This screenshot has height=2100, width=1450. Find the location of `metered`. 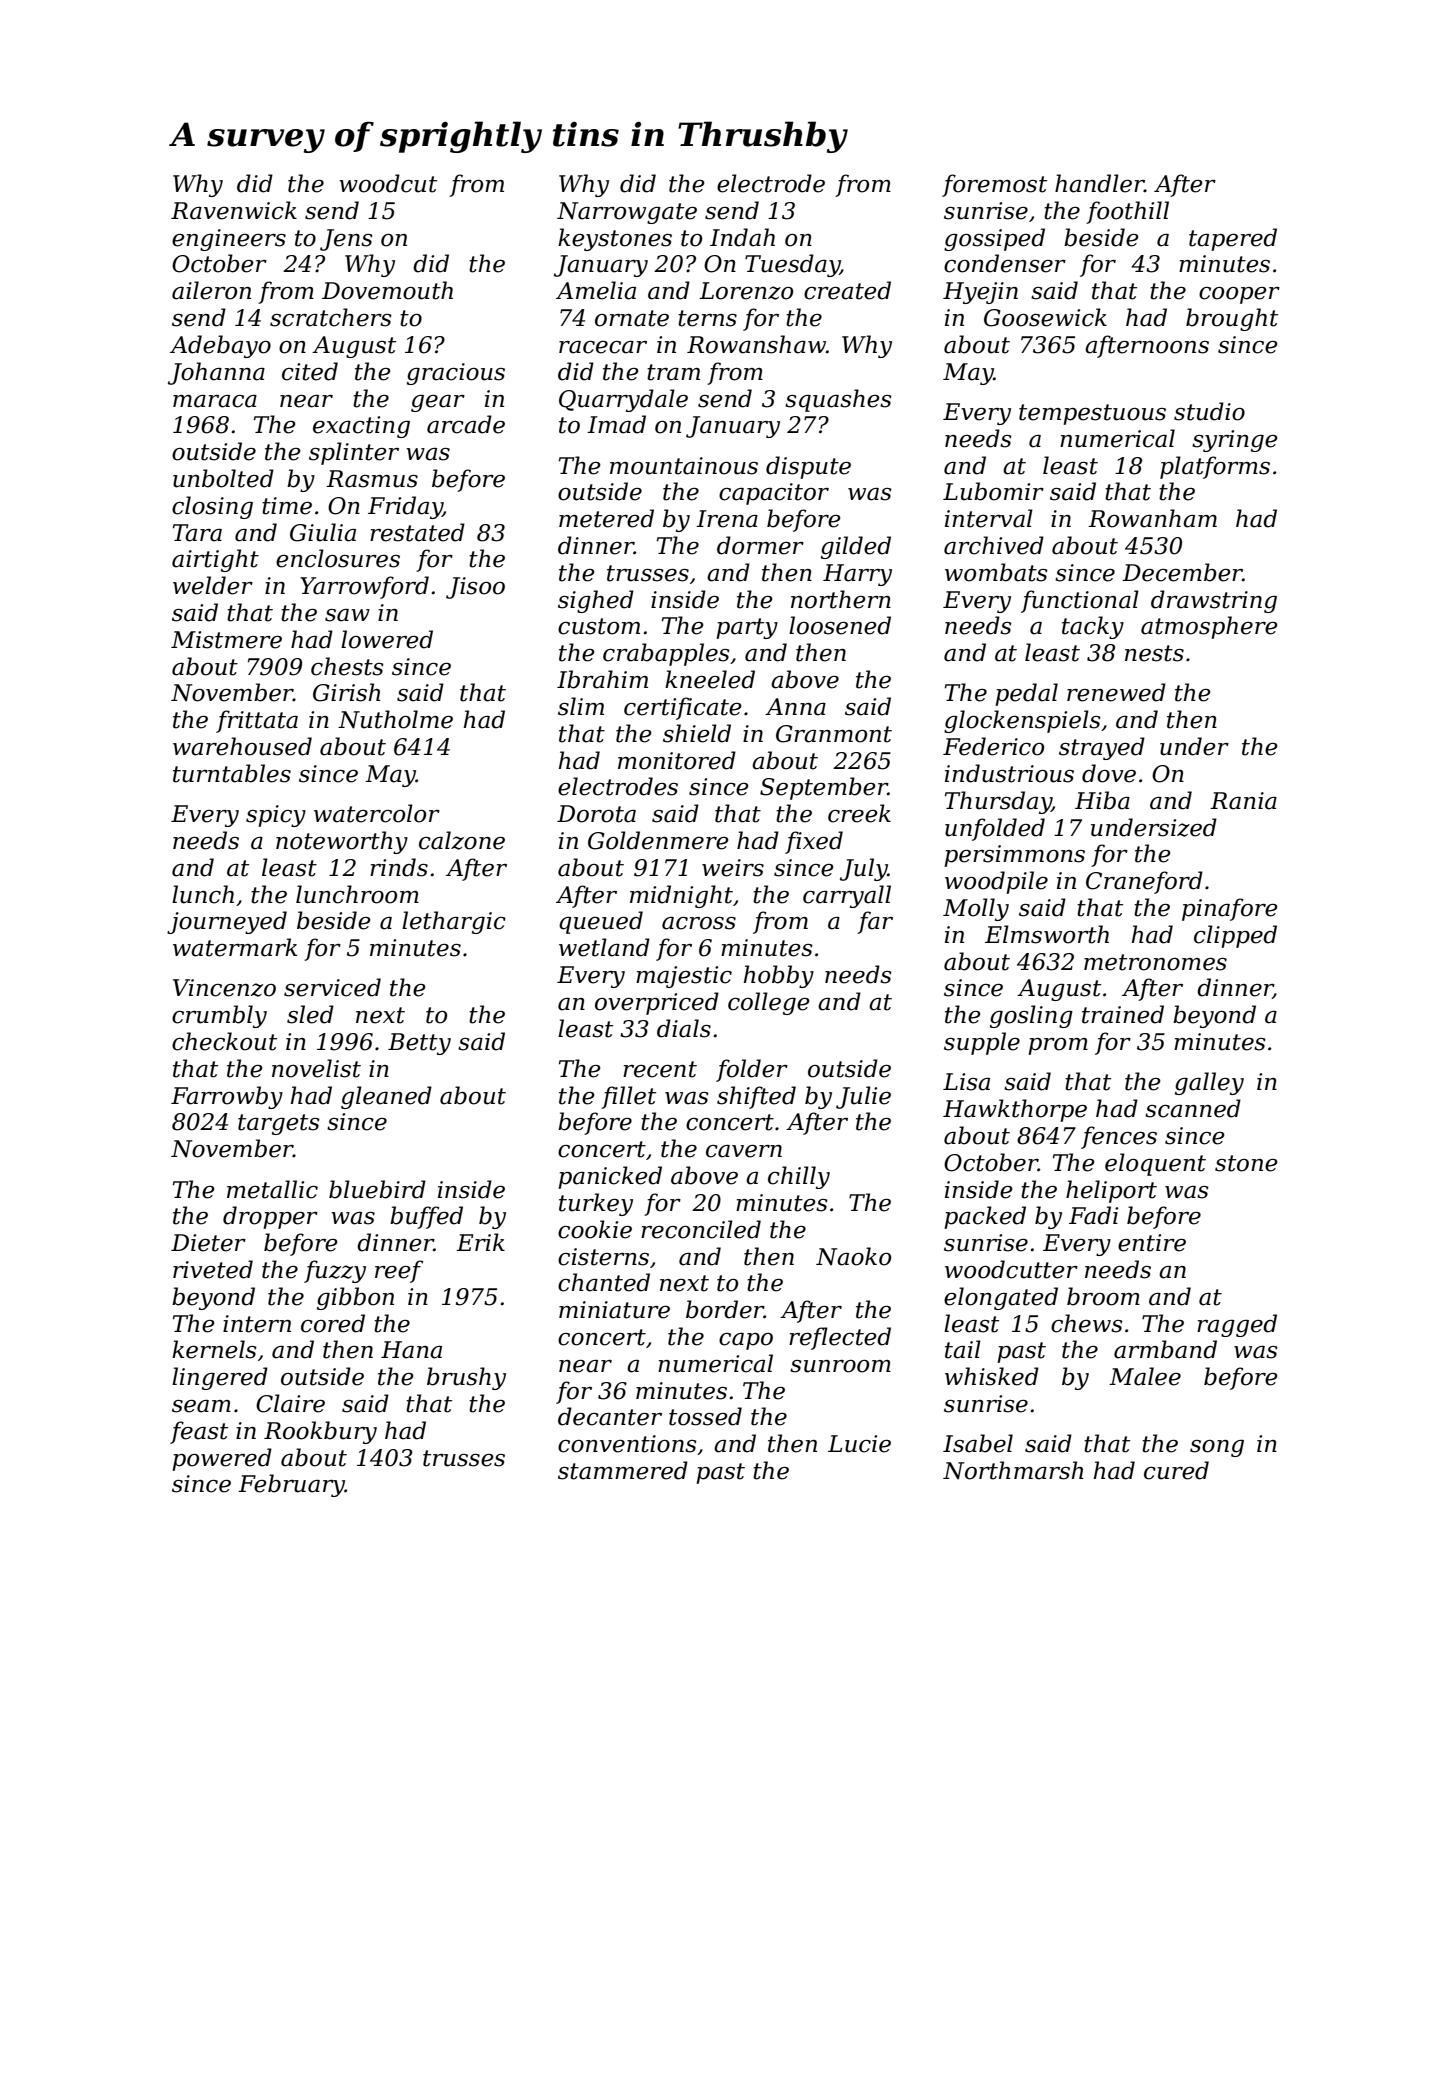

metered is located at coordinates (606, 518).
